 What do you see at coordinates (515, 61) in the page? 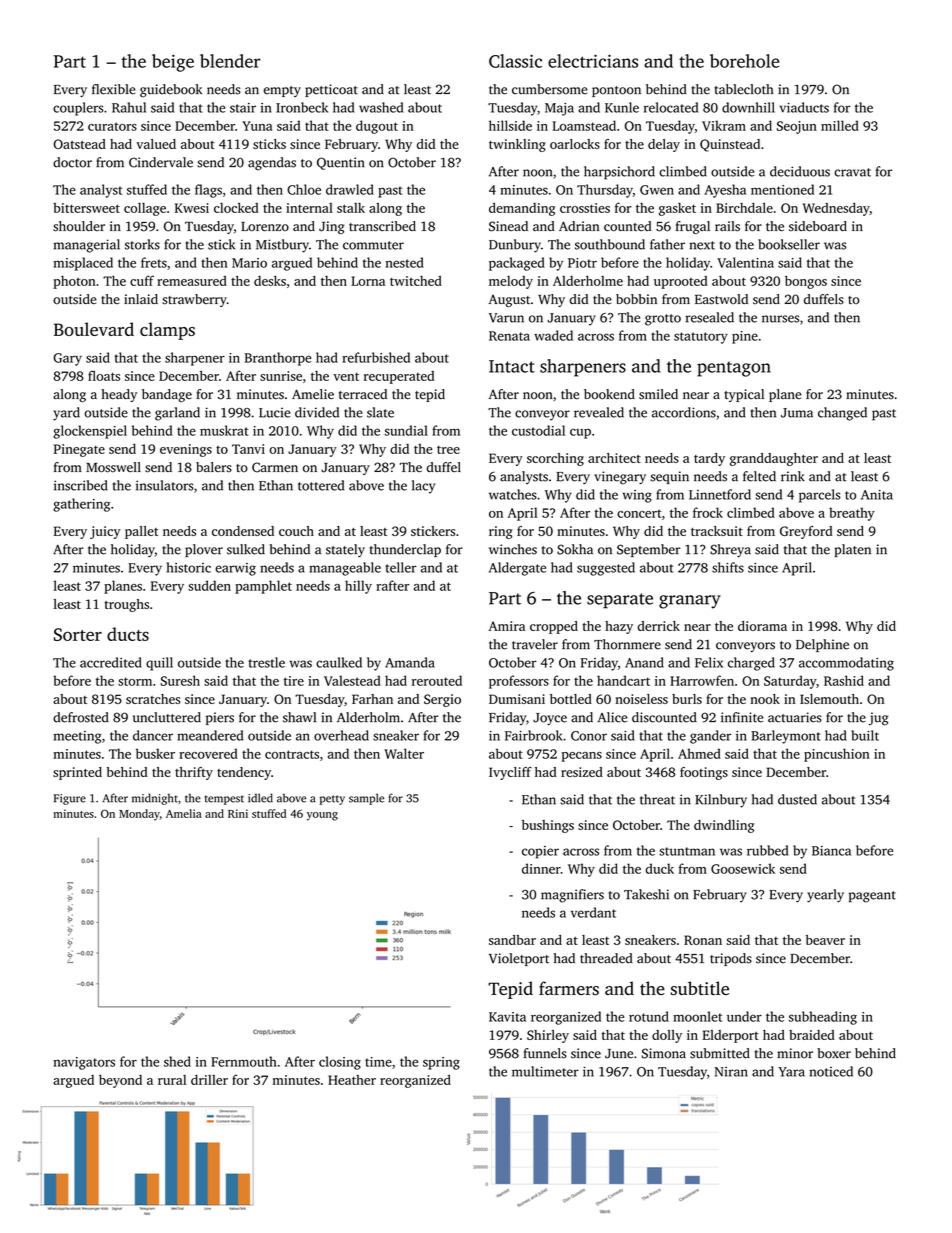
I see `Classic` at bounding box center [515, 61].
